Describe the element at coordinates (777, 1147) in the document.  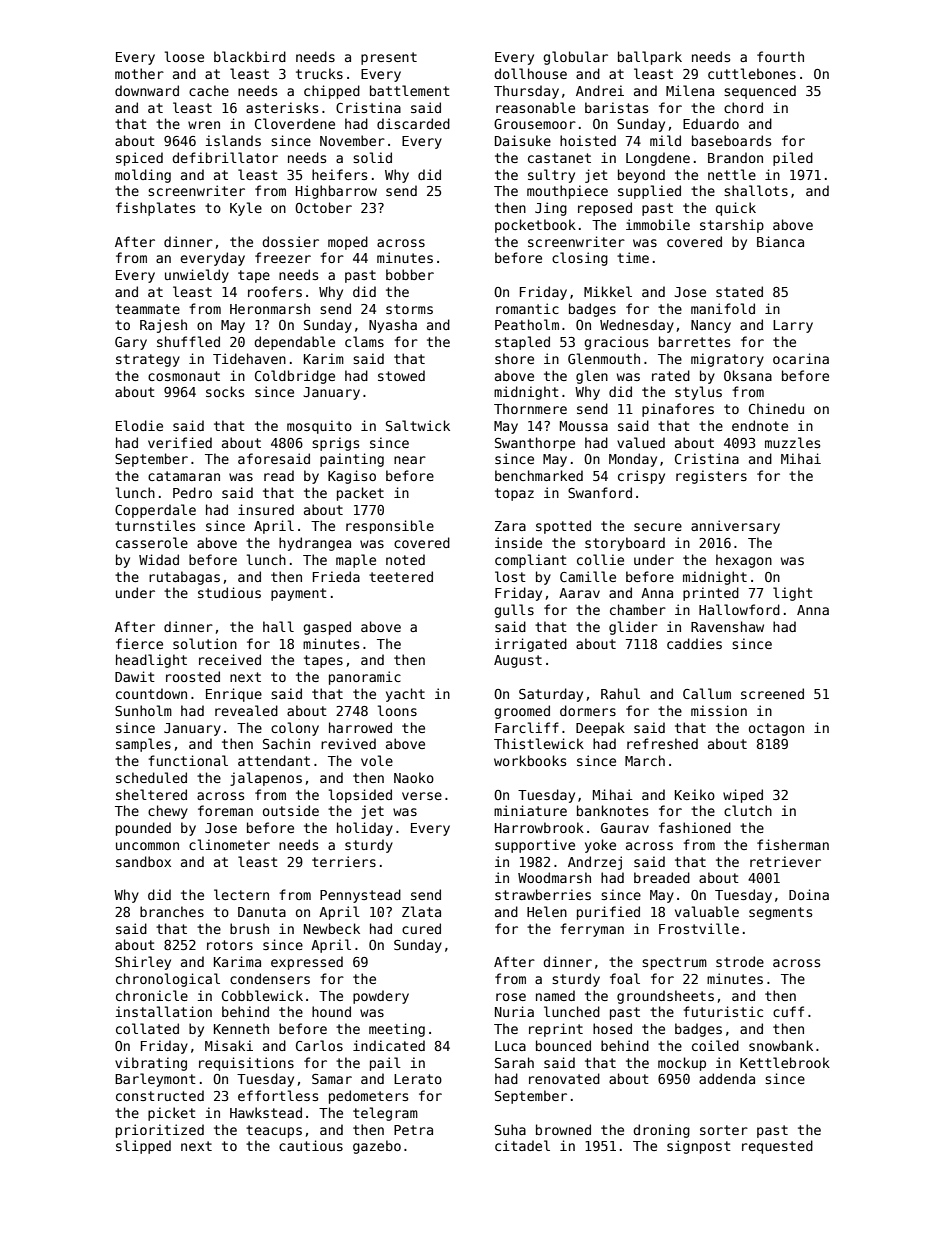
I see `requested` at that location.
